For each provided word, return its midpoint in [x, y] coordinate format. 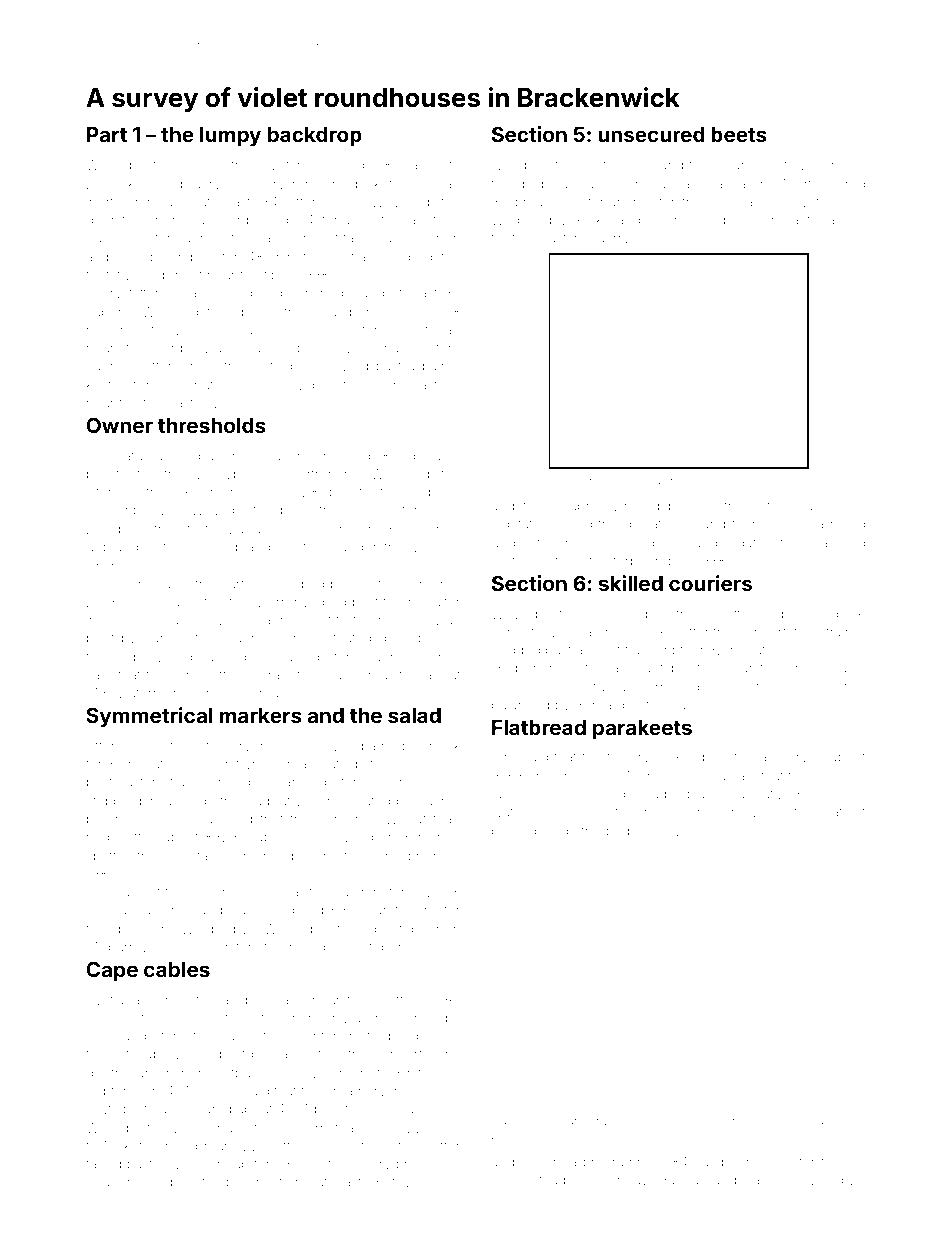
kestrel [106, 385]
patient [844, 814]
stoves [406, 1182]
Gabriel [580, 505]
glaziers [841, 221]
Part [107, 134]
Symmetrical [150, 717]
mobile [403, 746]
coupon [110, 1184]
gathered [677, 482]
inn [856, 1163]
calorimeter [369, 892]
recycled [758, 813]
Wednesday [529, 221]
